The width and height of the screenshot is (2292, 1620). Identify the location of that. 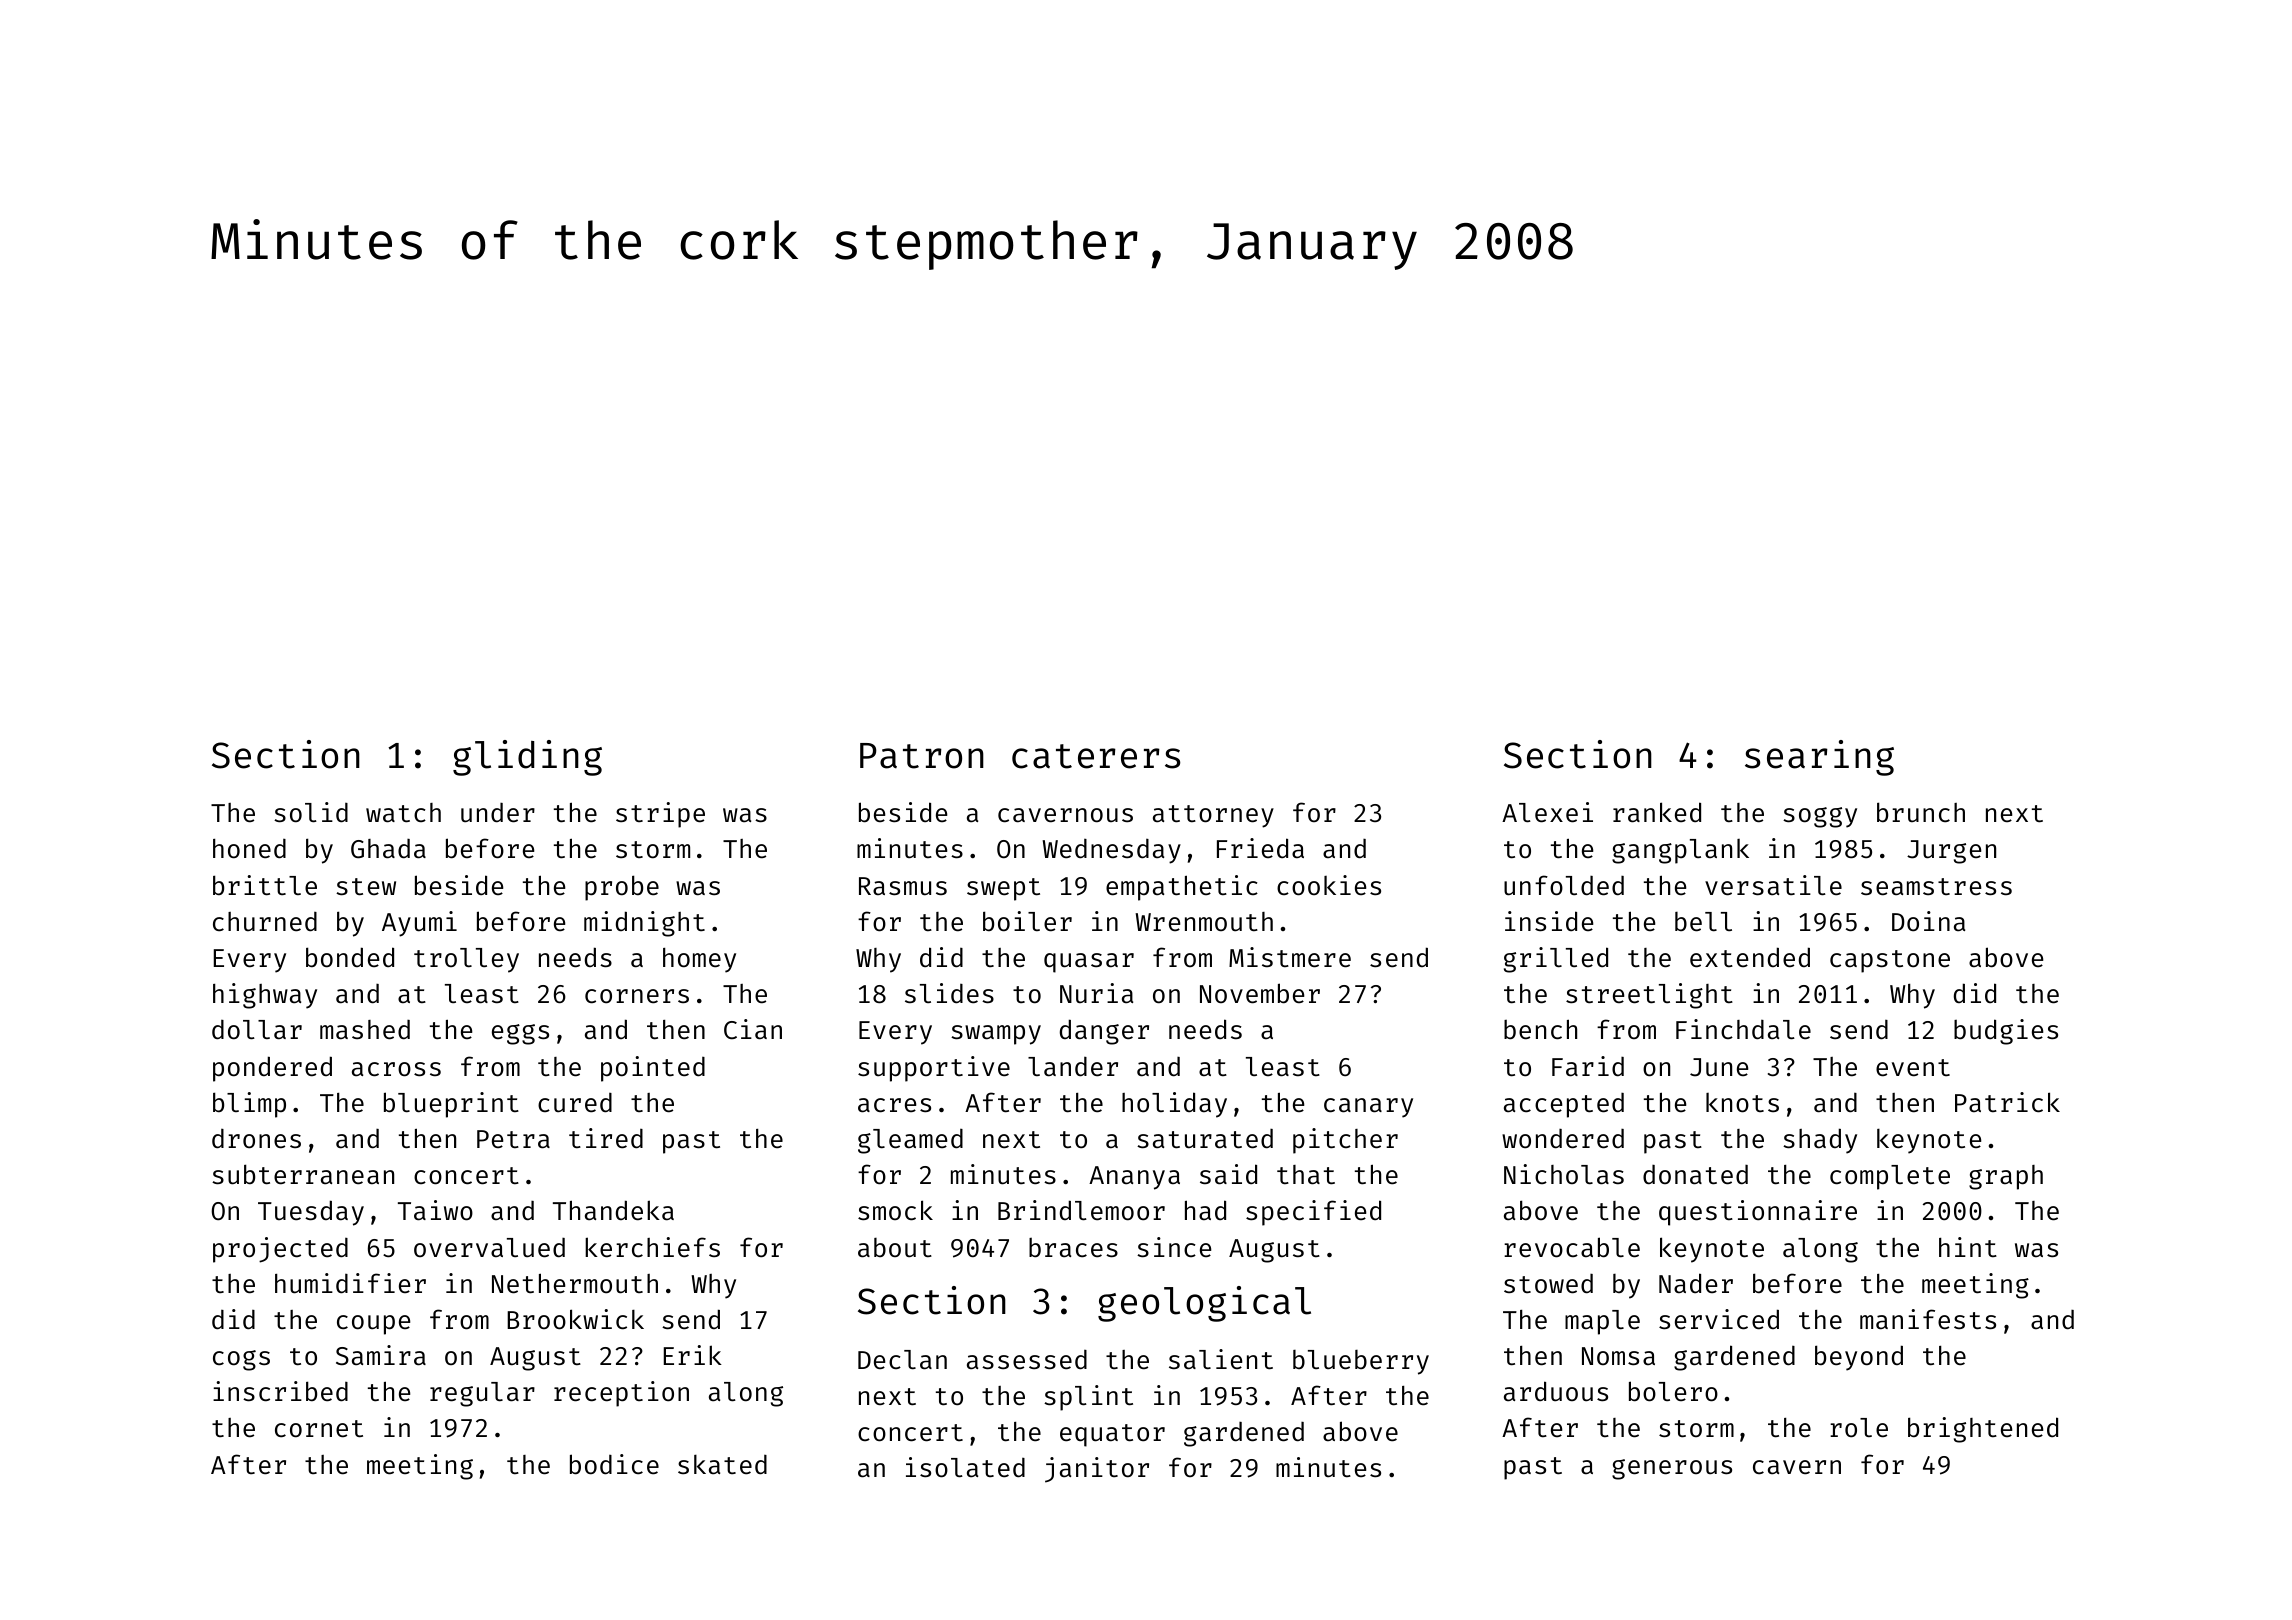
(1306, 1175).
